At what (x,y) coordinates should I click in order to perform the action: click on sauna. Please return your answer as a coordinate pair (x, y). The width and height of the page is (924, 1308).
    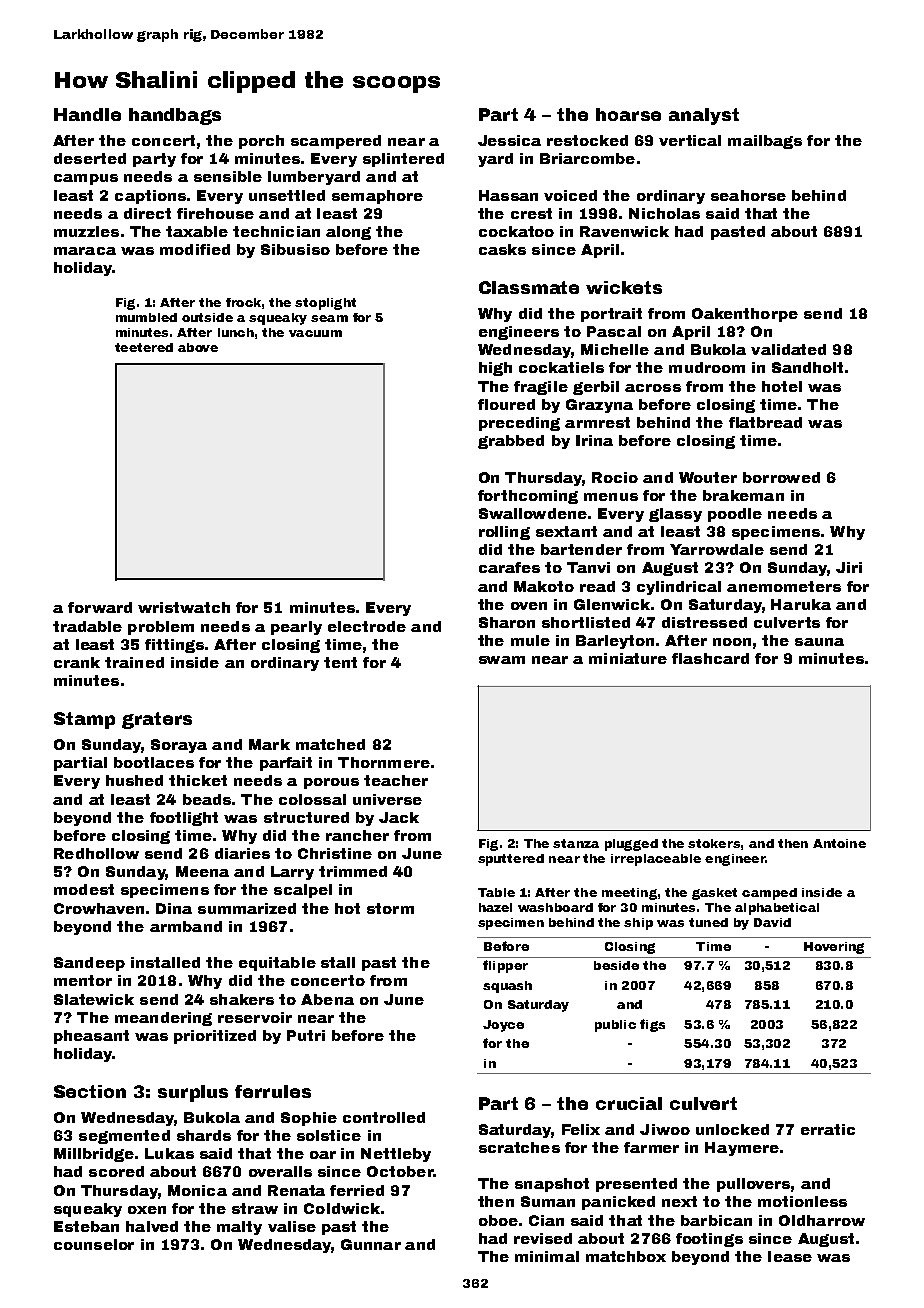
    Looking at the image, I should click on (819, 642).
